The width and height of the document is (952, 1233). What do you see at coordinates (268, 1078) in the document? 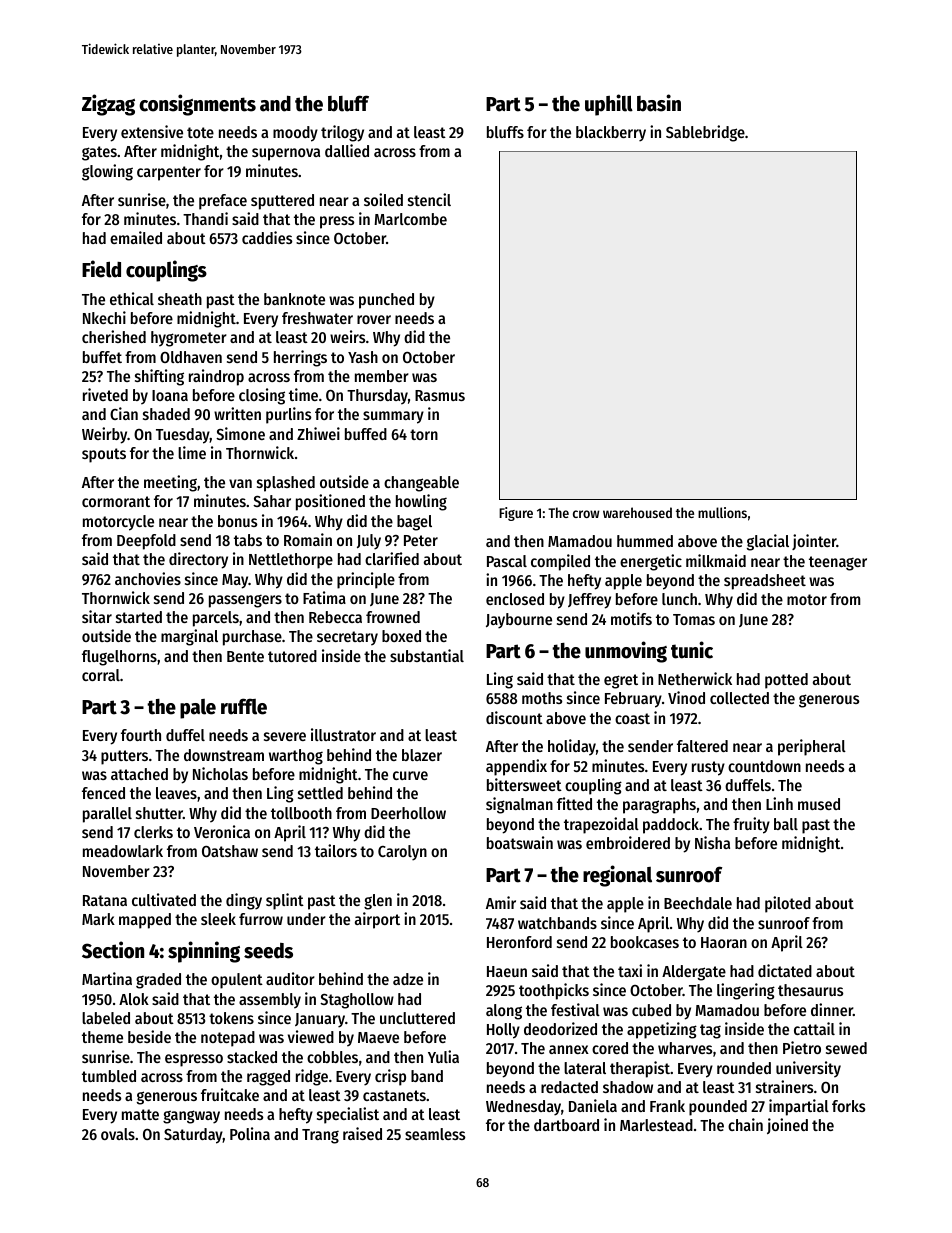
I see `ragged` at bounding box center [268, 1078].
